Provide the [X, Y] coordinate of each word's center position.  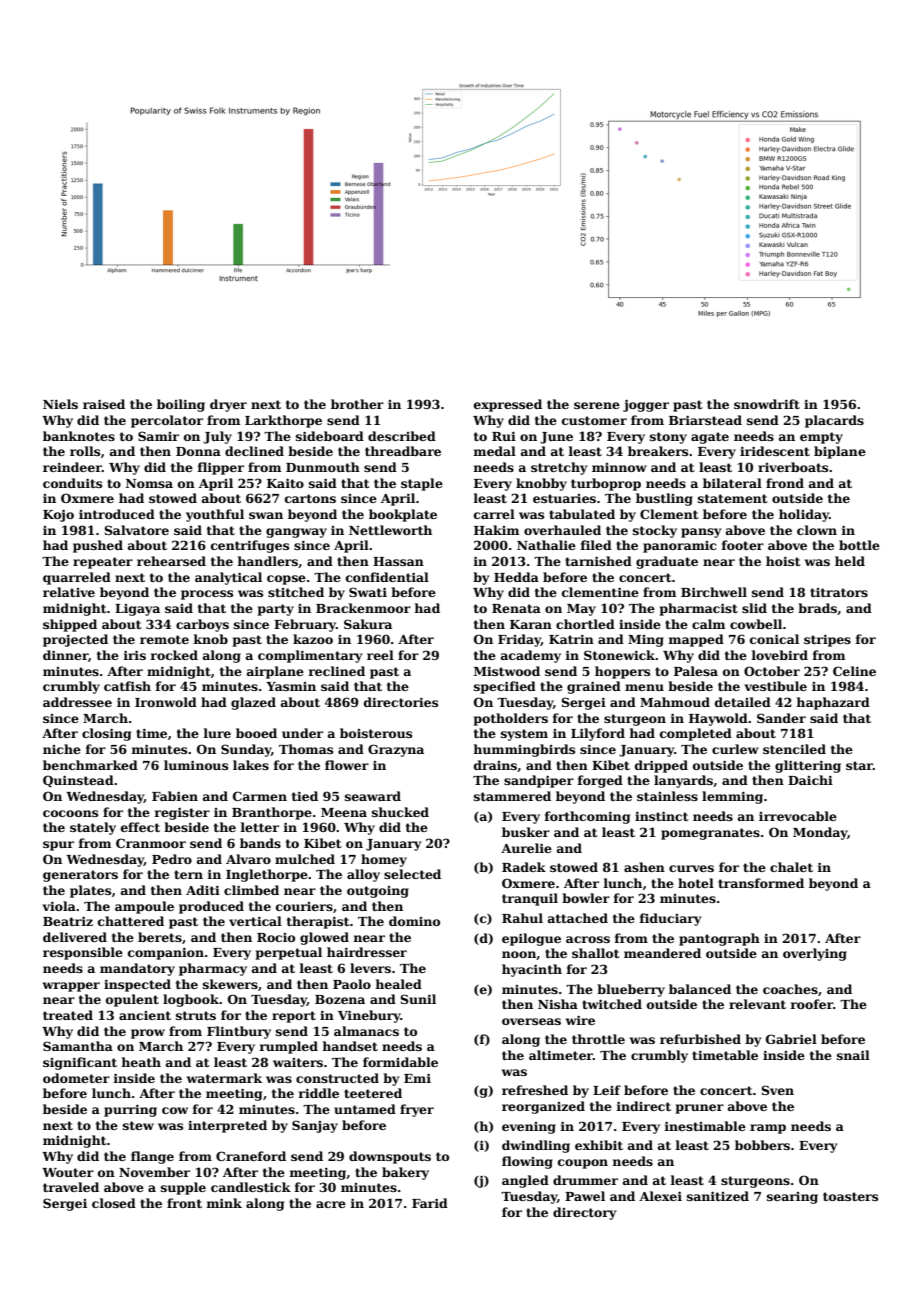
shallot [596, 953]
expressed [508, 405]
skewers [230, 984]
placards [834, 421]
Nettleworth [390, 530]
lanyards [683, 781]
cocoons [70, 813]
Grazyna [396, 750]
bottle [859, 545]
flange [152, 1157]
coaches [790, 989]
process [207, 595]
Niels [60, 404]
